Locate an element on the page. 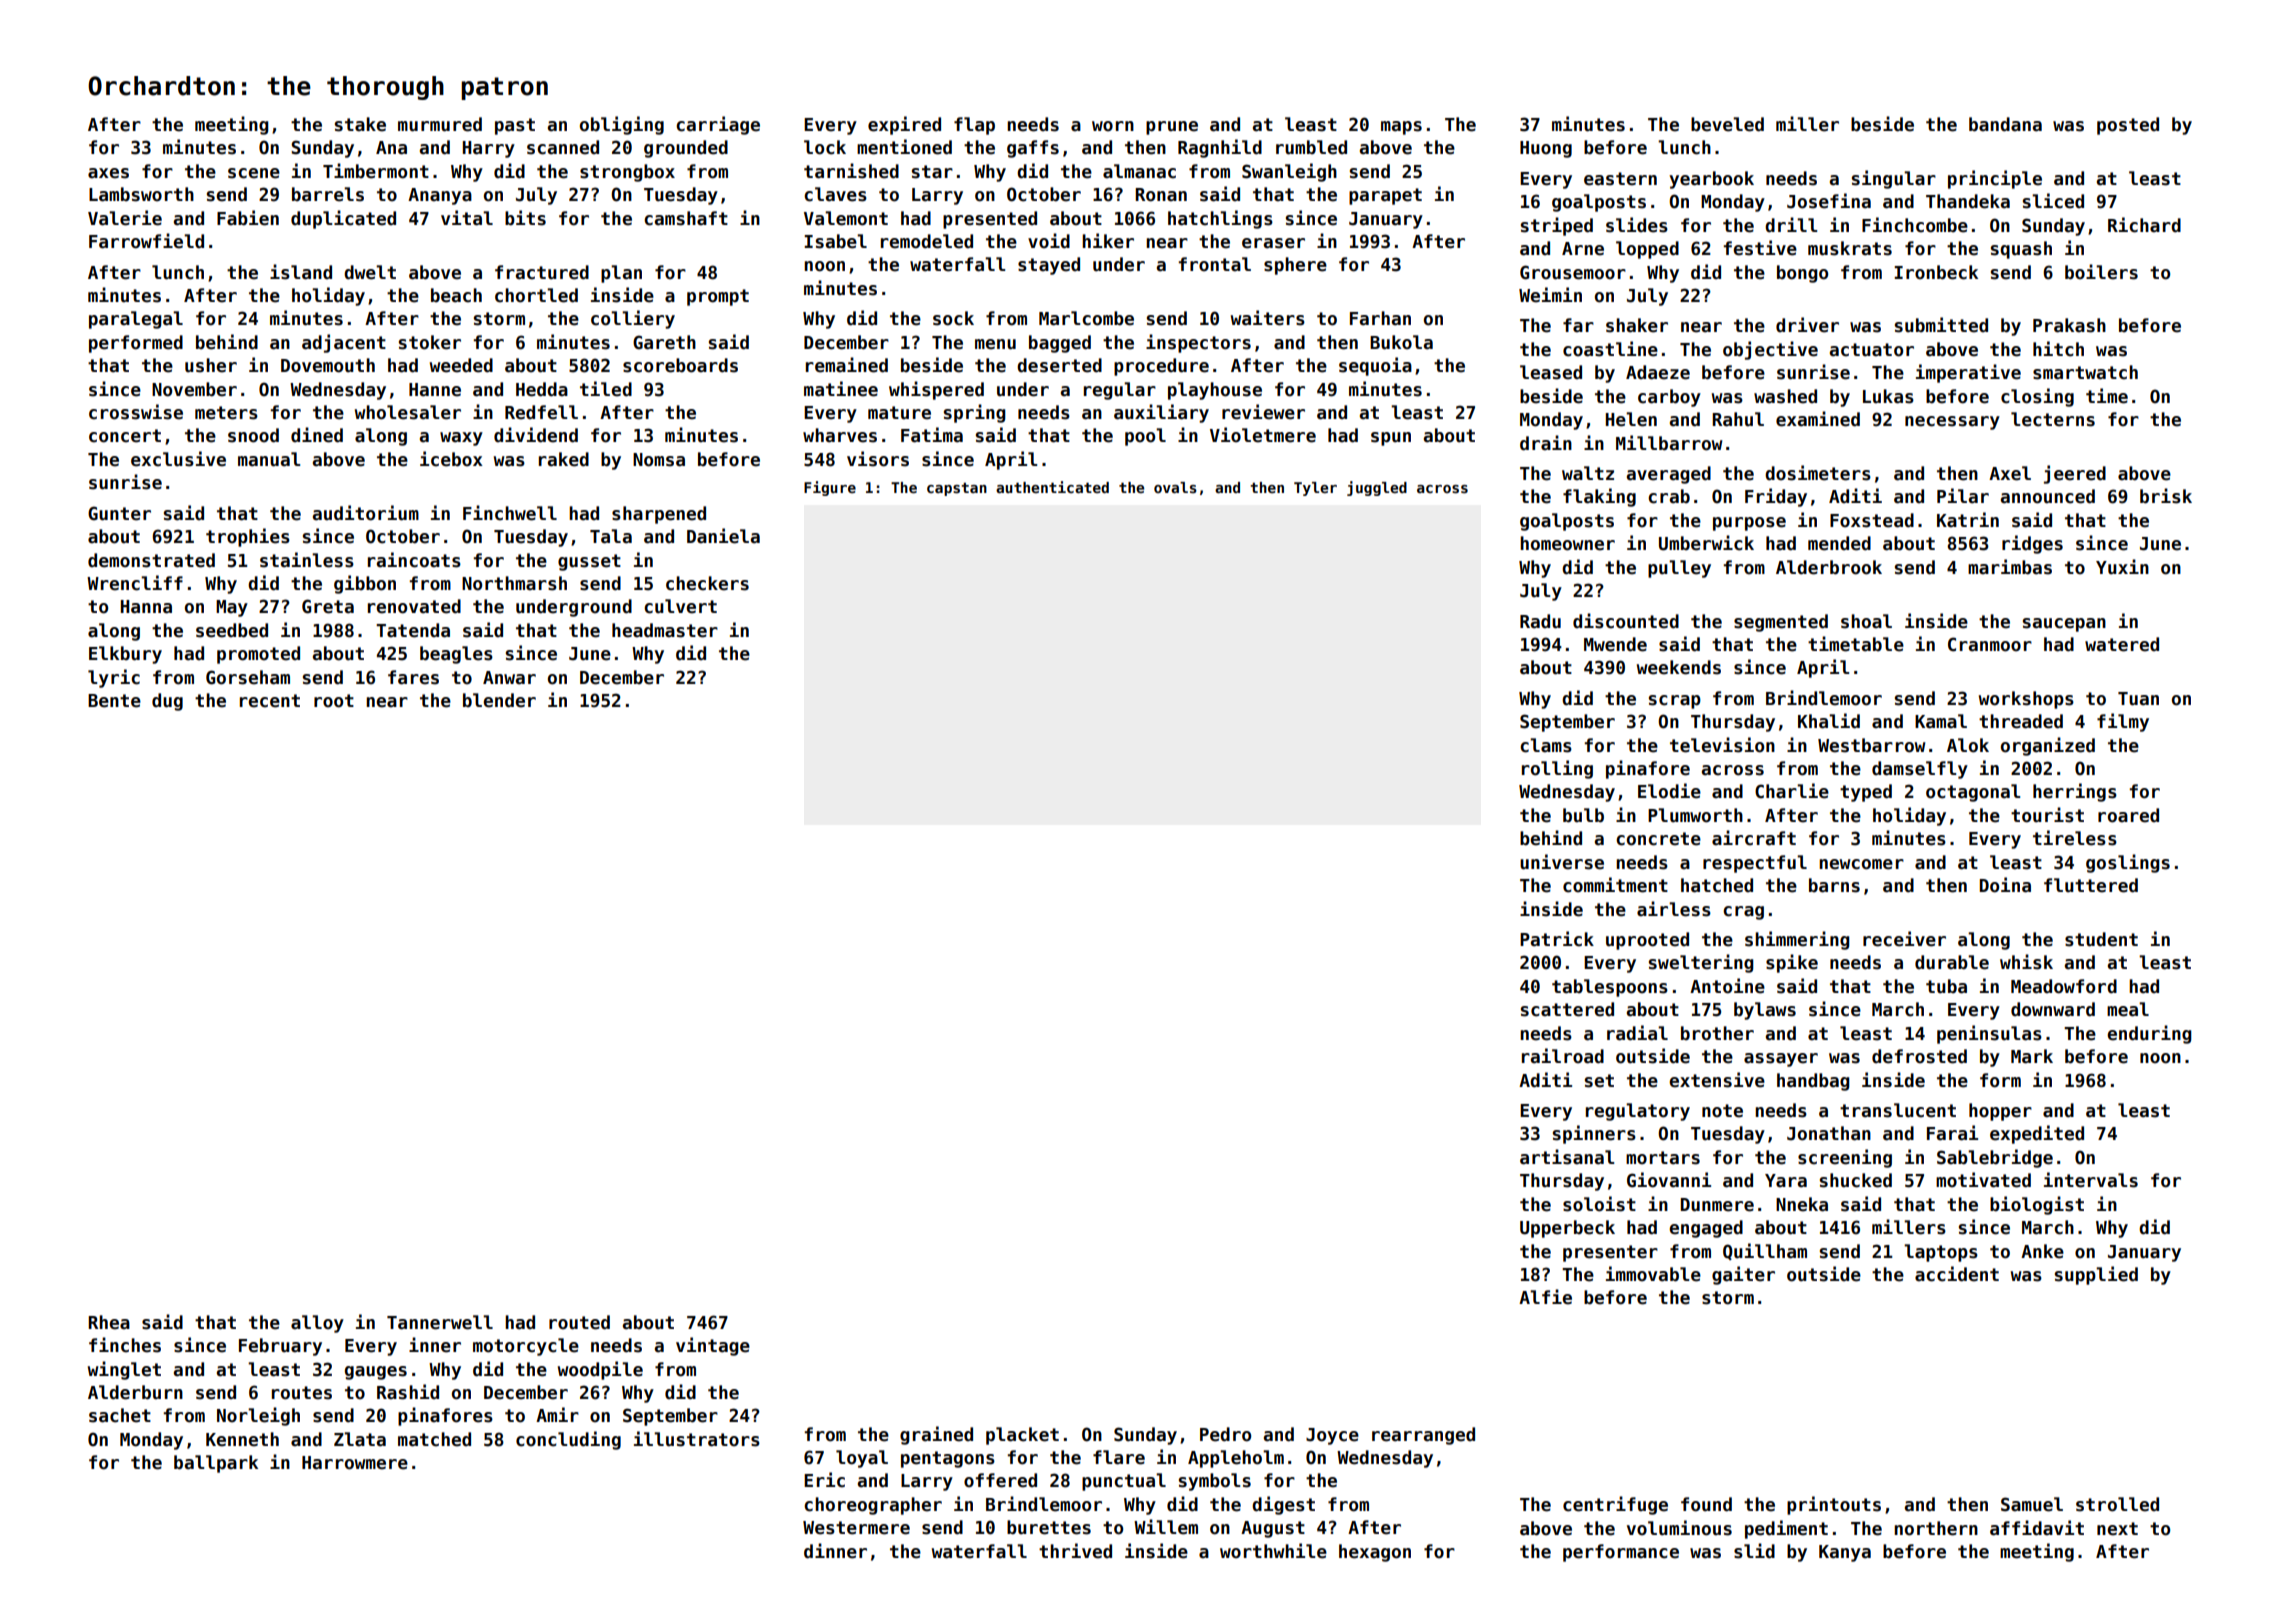 The width and height of the document is (2284, 1615). ovals is located at coordinates (1175, 487).
